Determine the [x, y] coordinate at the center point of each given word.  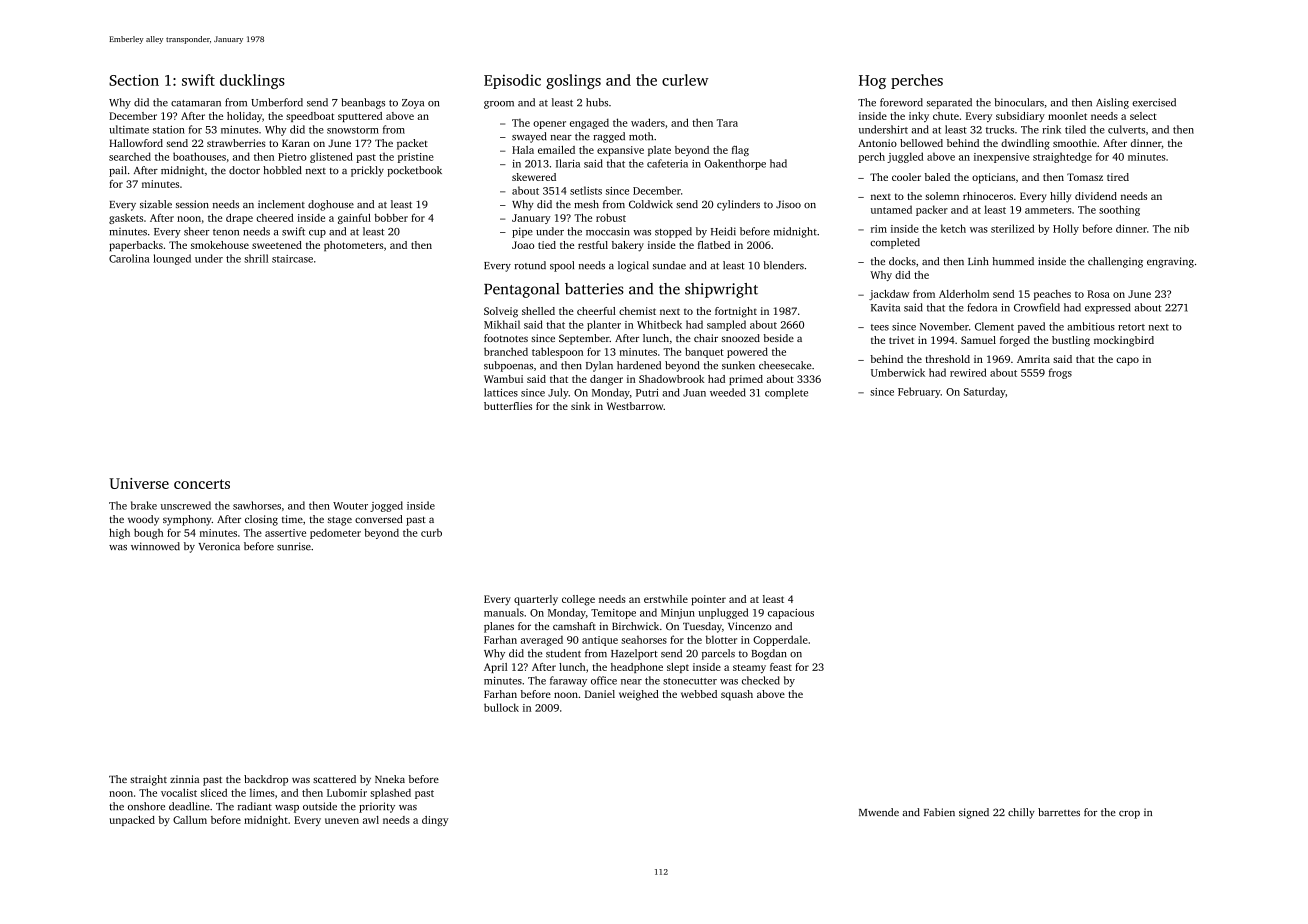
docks [902, 261]
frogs [1060, 373]
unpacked [132, 821]
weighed [639, 695]
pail [118, 171]
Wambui [503, 379]
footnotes [506, 338]
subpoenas [508, 366]
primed [746, 380]
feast [781, 667]
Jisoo [788, 204]
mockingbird [1124, 341]
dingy [435, 821]
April [495, 668]
